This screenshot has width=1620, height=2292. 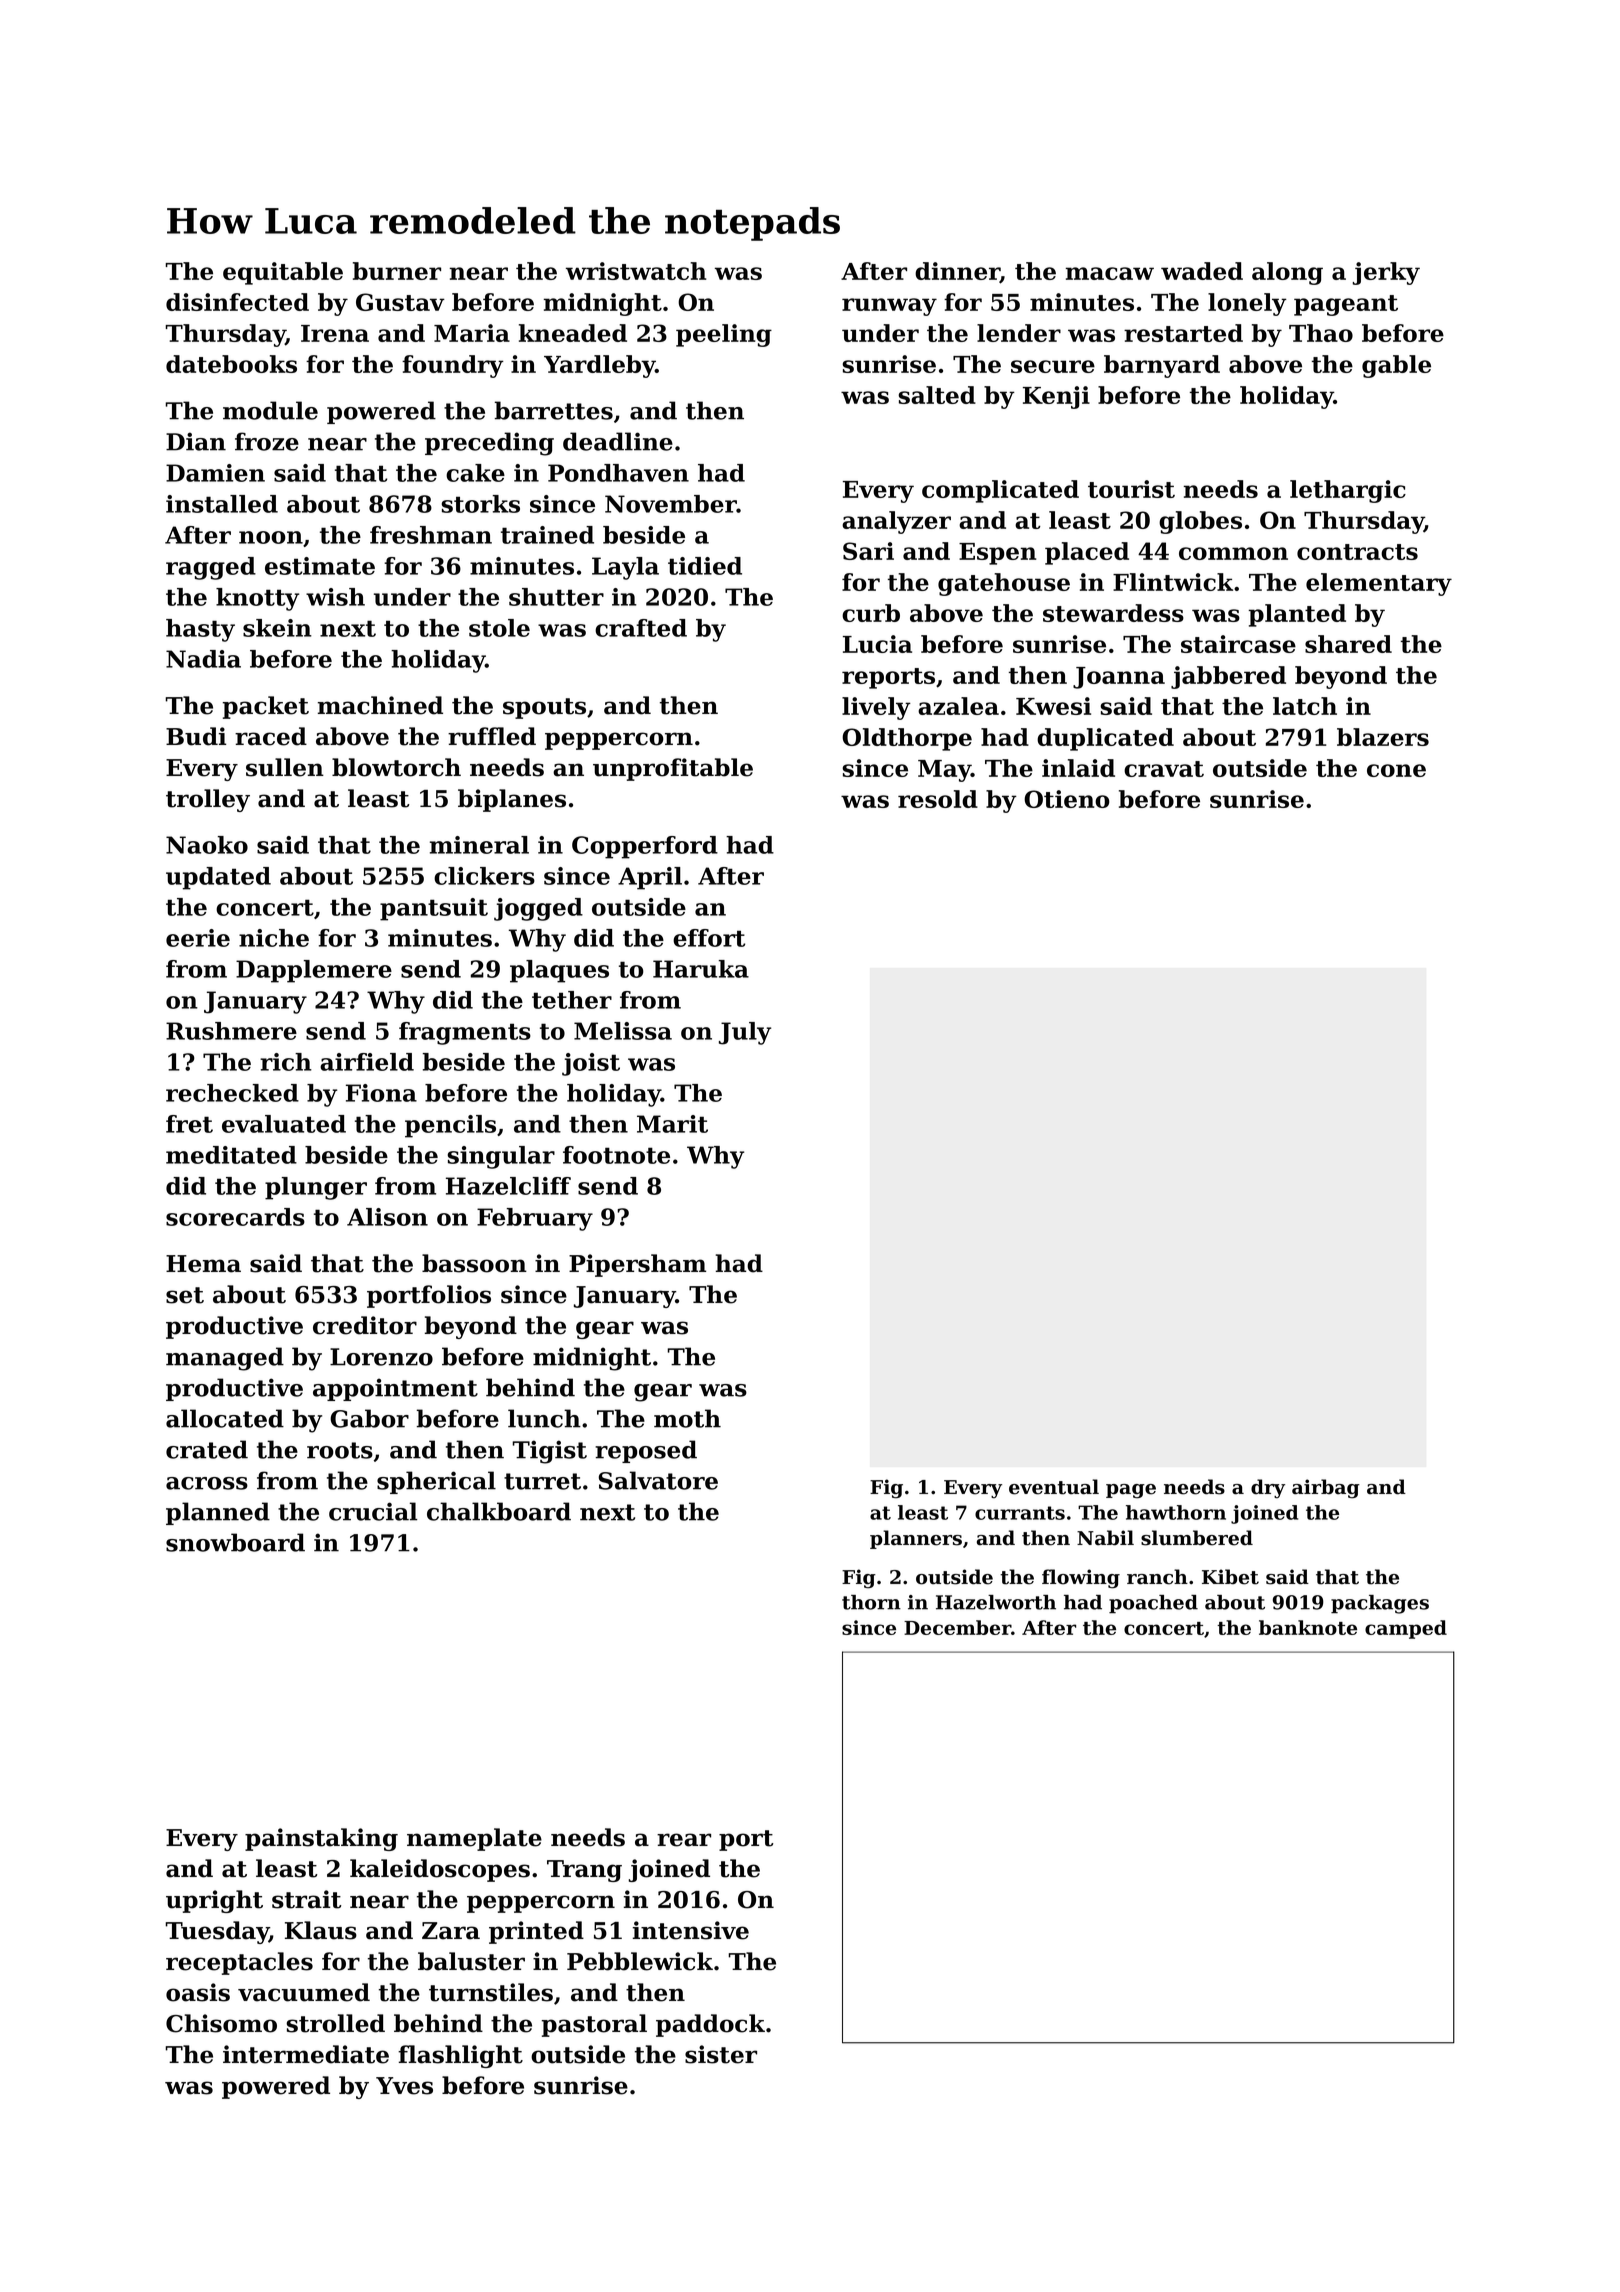 I want to click on estimate, so click(x=320, y=566).
